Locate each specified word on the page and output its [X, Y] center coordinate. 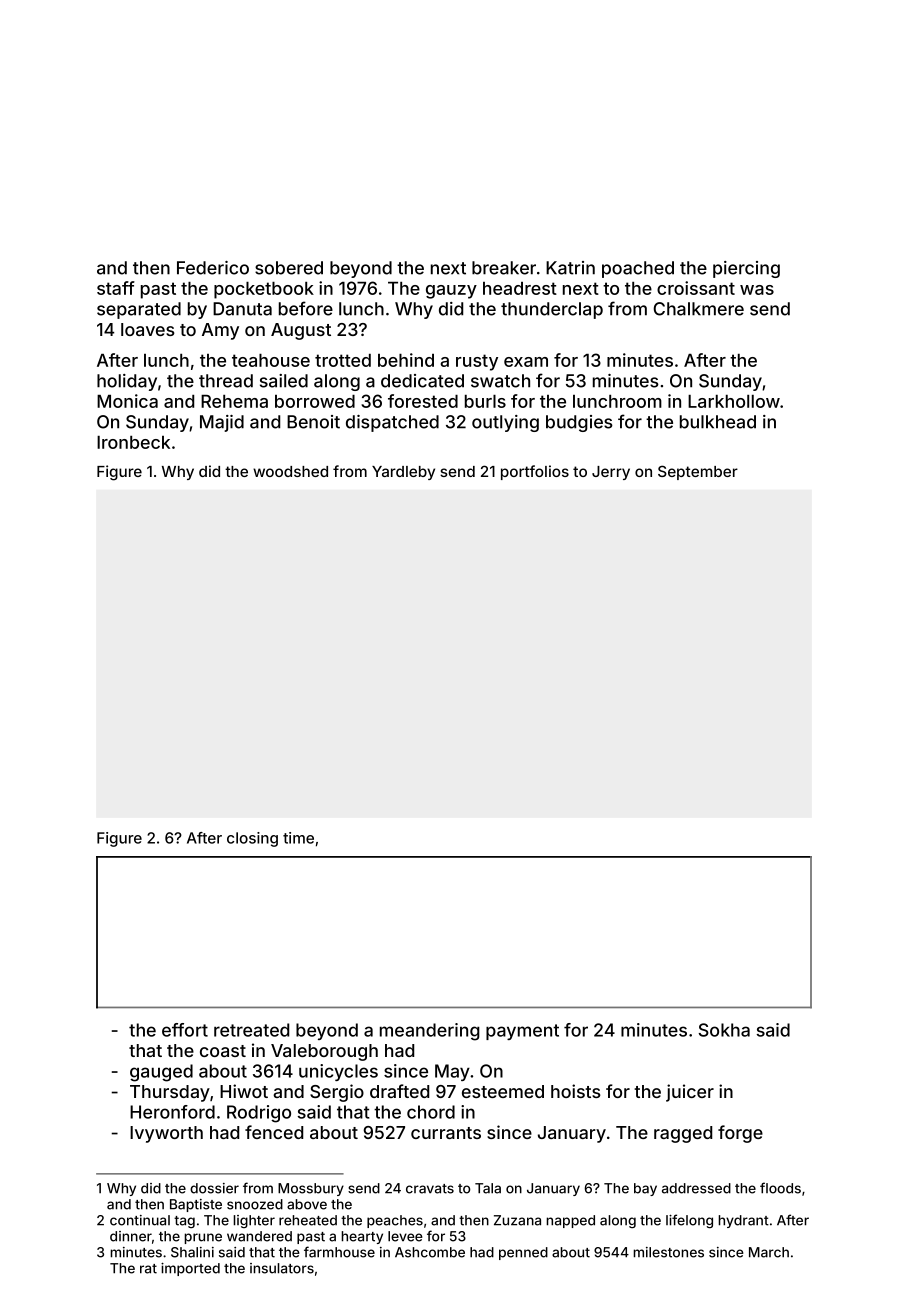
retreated [251, 1030]
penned [523, 1253]
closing [252, 839]
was [757, 290]
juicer [690, 1093]
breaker [504, 268]
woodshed [290, 471]
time [298, 838]
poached [638, 269]
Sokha [724, 1030]
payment [522, 1032]
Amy [220, 331]
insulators [282, 1268]
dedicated [422, 381]
